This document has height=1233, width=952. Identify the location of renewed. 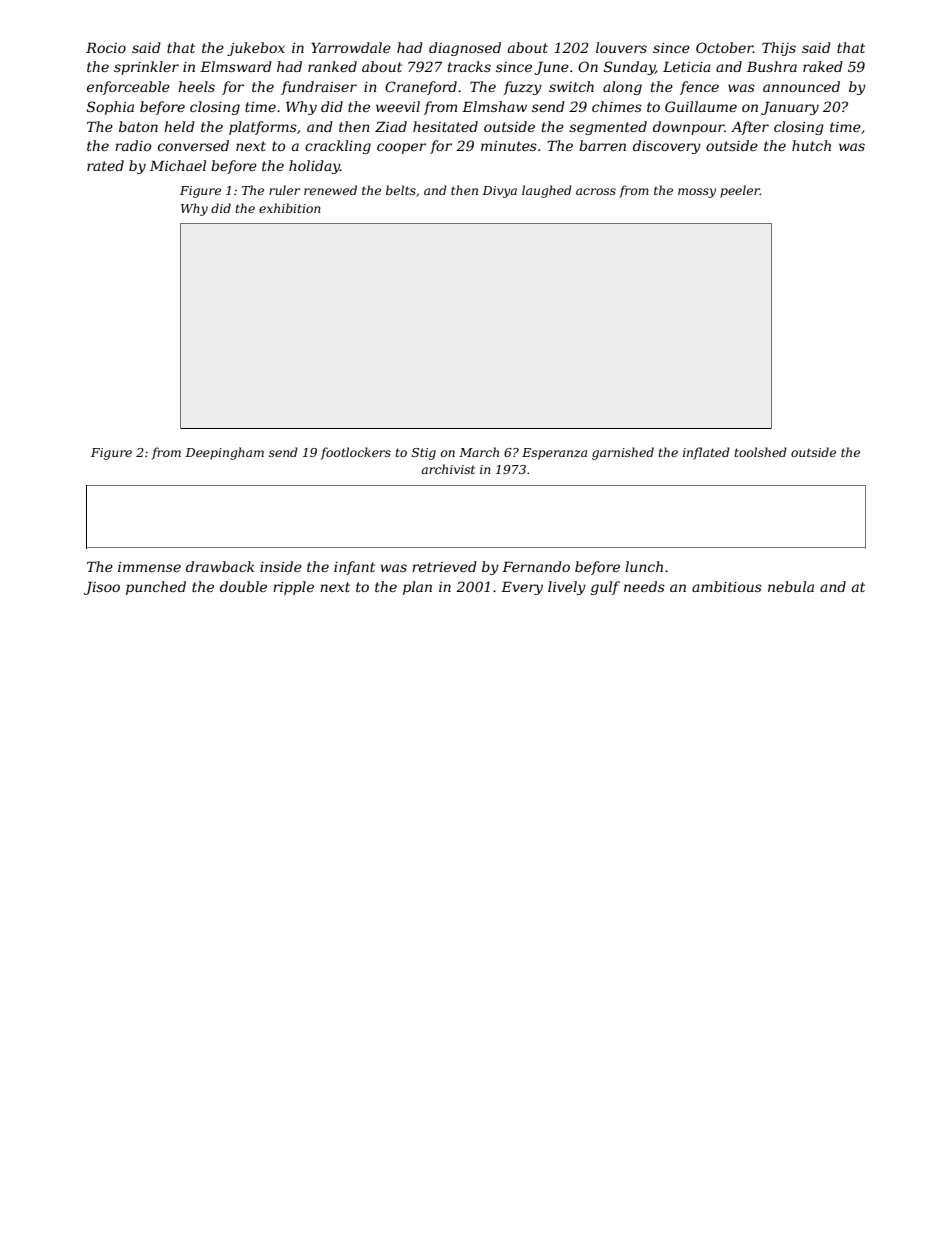
(330, 190).
